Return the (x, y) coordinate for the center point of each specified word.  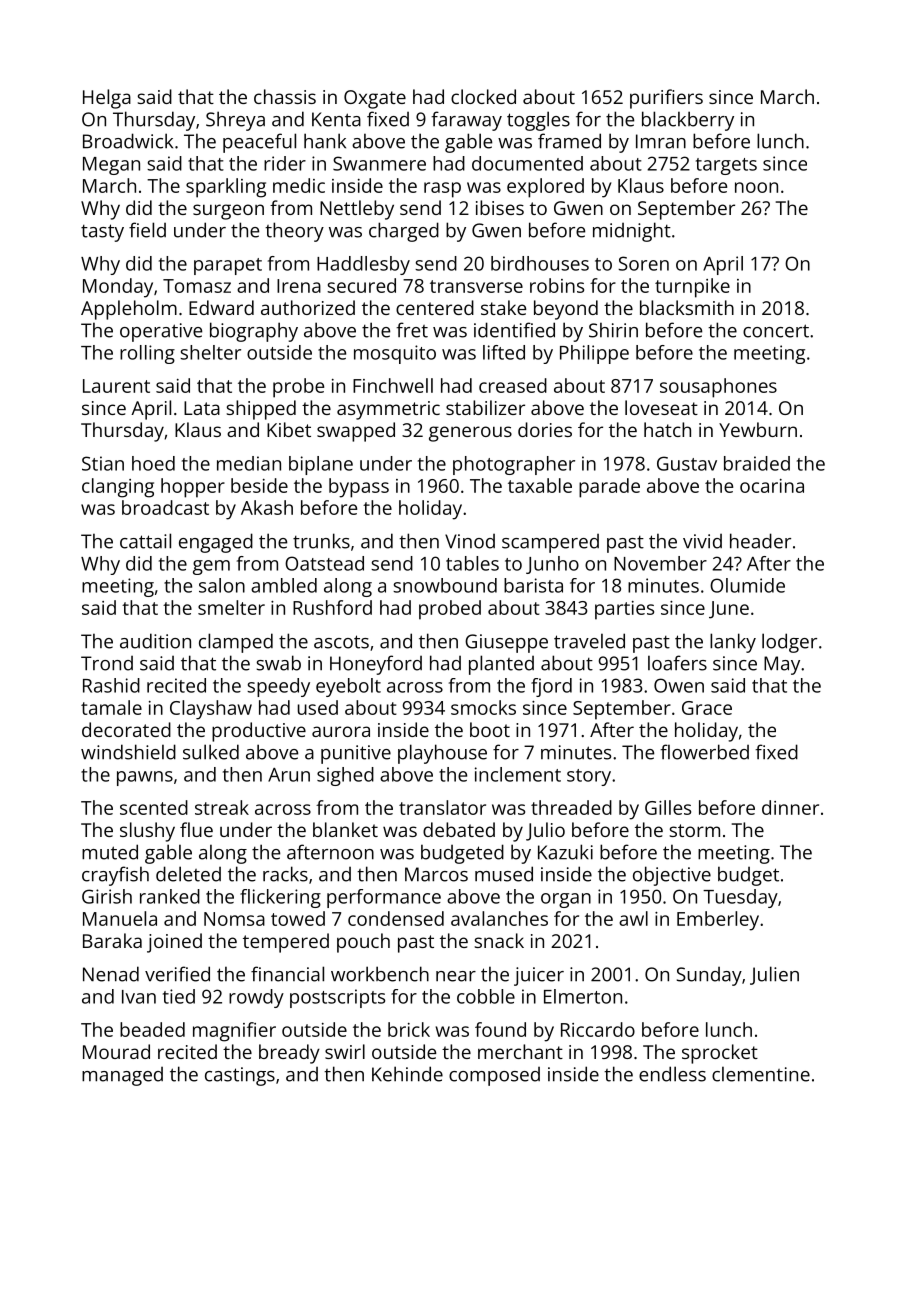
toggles (538, 121)
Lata (202, 408)
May (782, 665)
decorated (126, 729)
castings (240, 1076)
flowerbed (704, 752)
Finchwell (393, 385)
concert (776, 331)
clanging (118, 488)
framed (569, 141)
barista (533, 585)
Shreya (235, 121)
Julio (545, 831)
